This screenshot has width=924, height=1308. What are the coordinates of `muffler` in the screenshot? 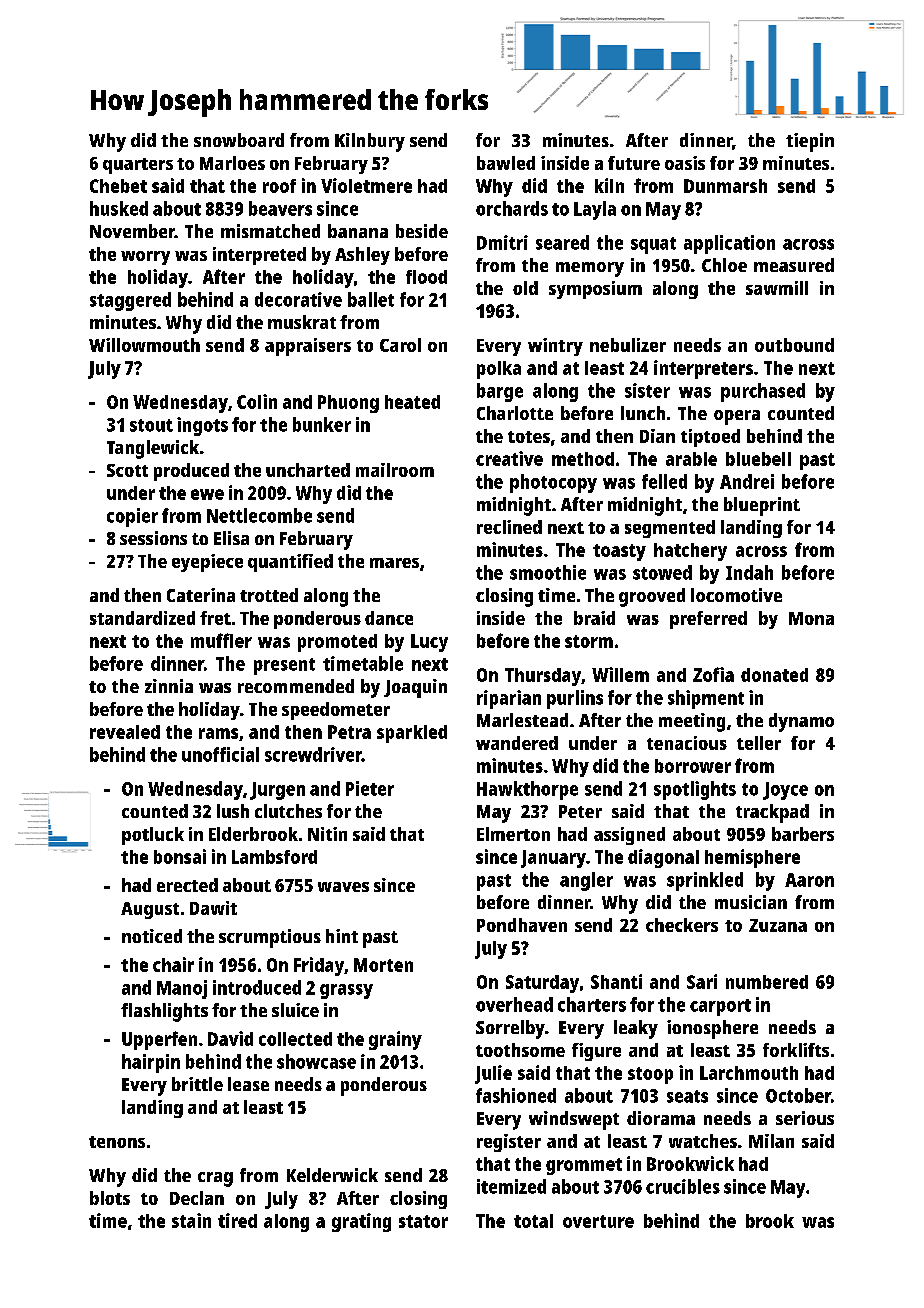 It's located at (221, 640).
